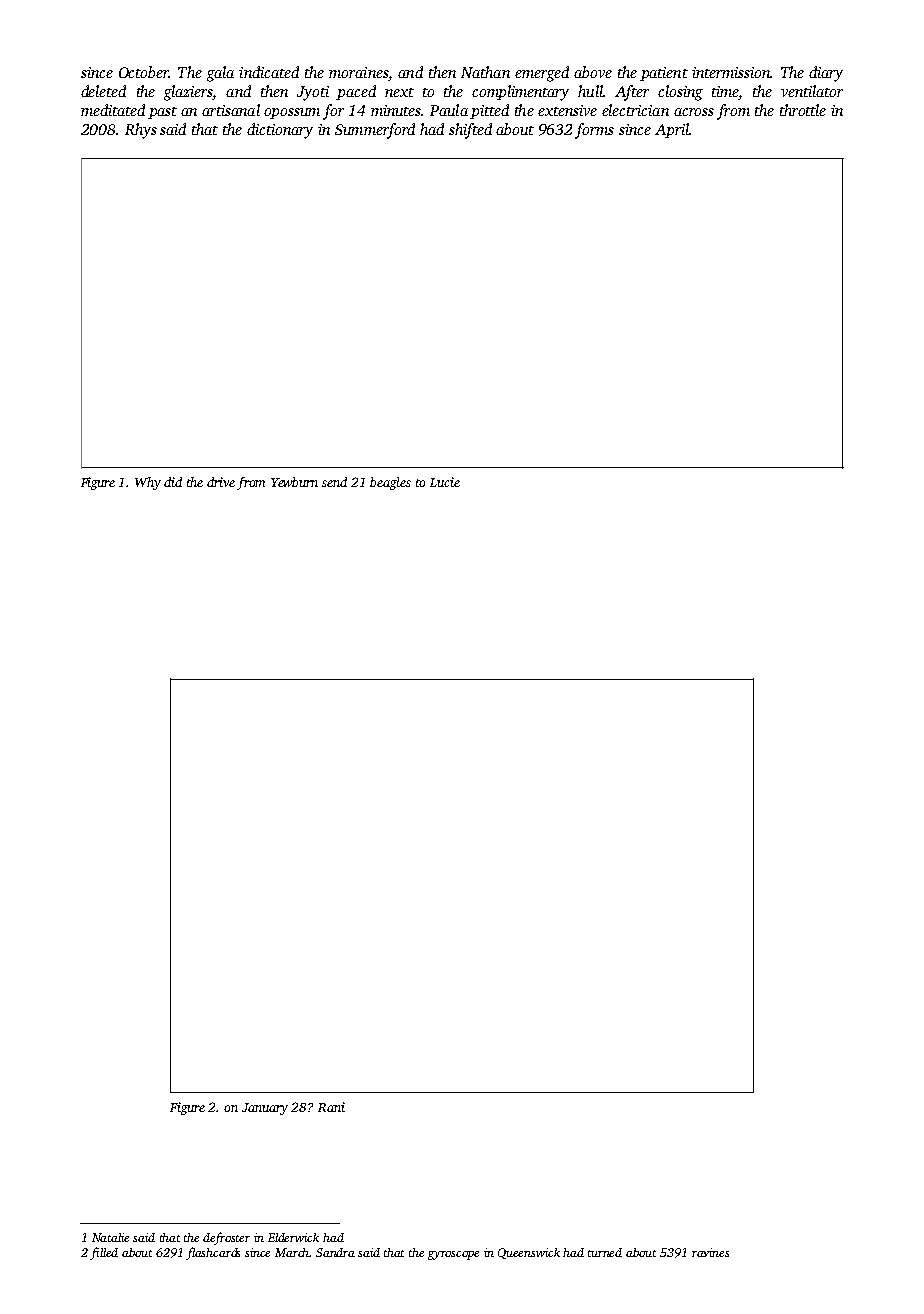  What do you see at coordinates (331, 1107) in the screenshot?
I see `Rani` at bounding box center [331, 1107].
